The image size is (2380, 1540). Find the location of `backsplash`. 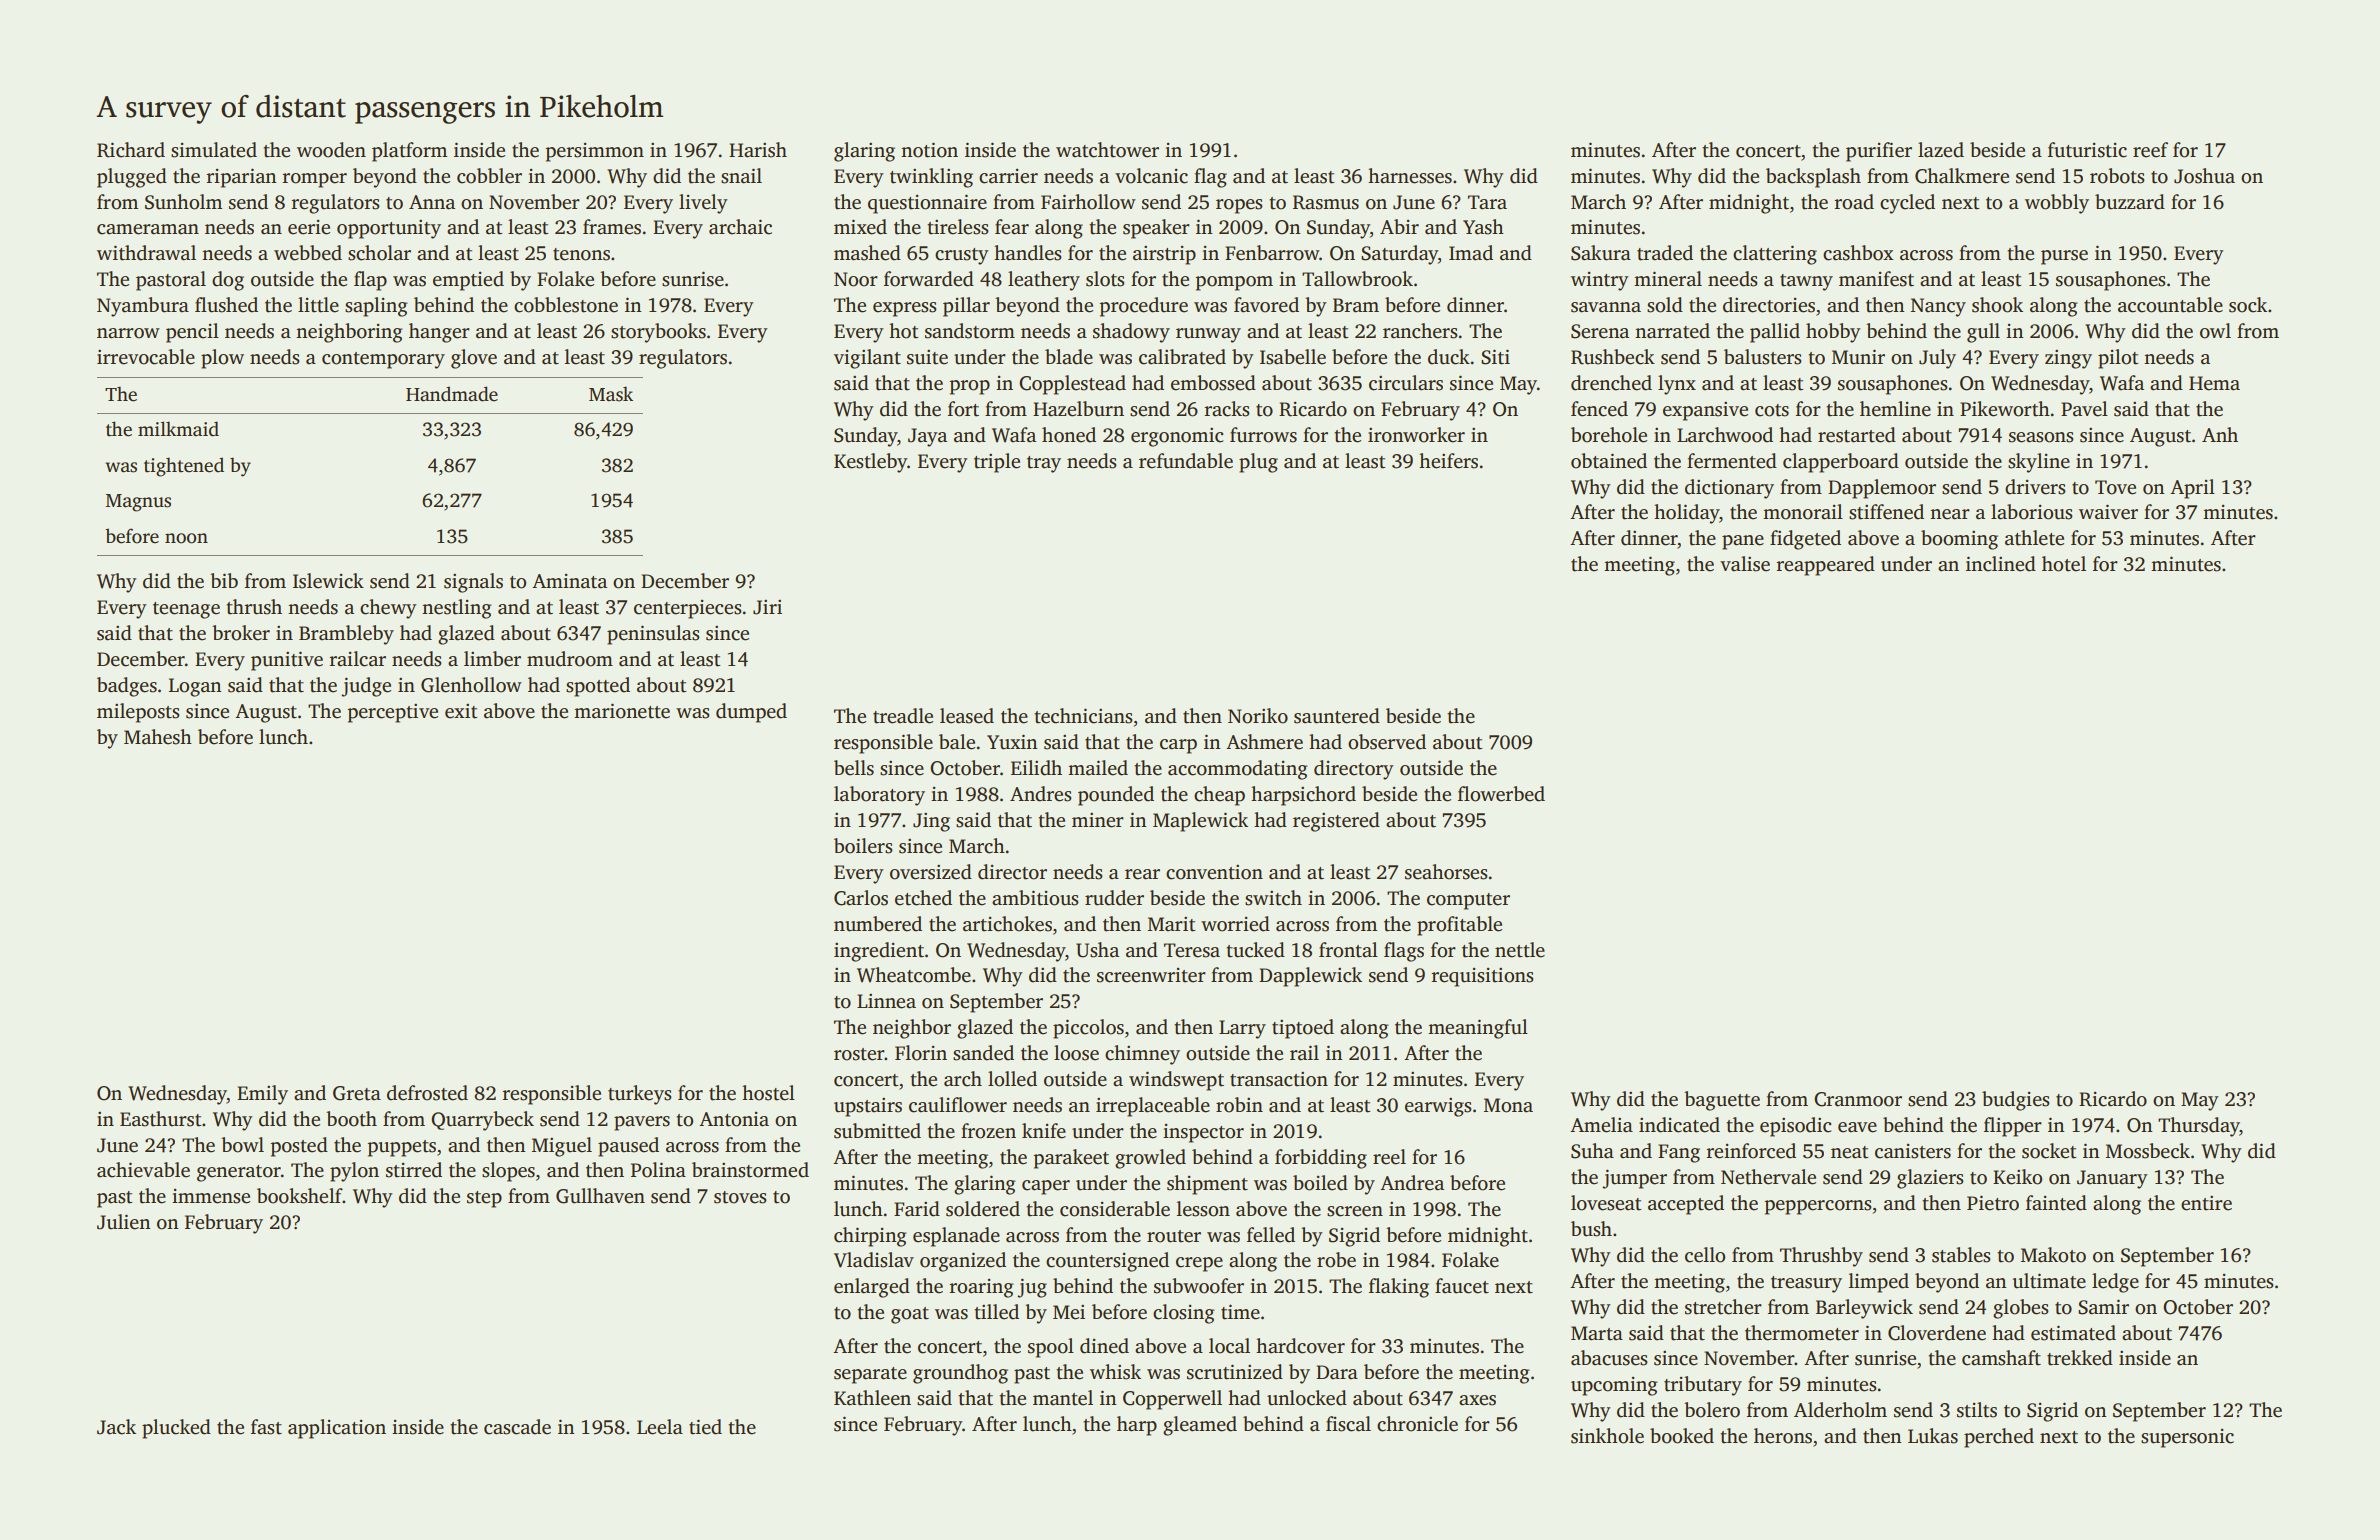

backsplash is located at coordinates (1813, 178).
